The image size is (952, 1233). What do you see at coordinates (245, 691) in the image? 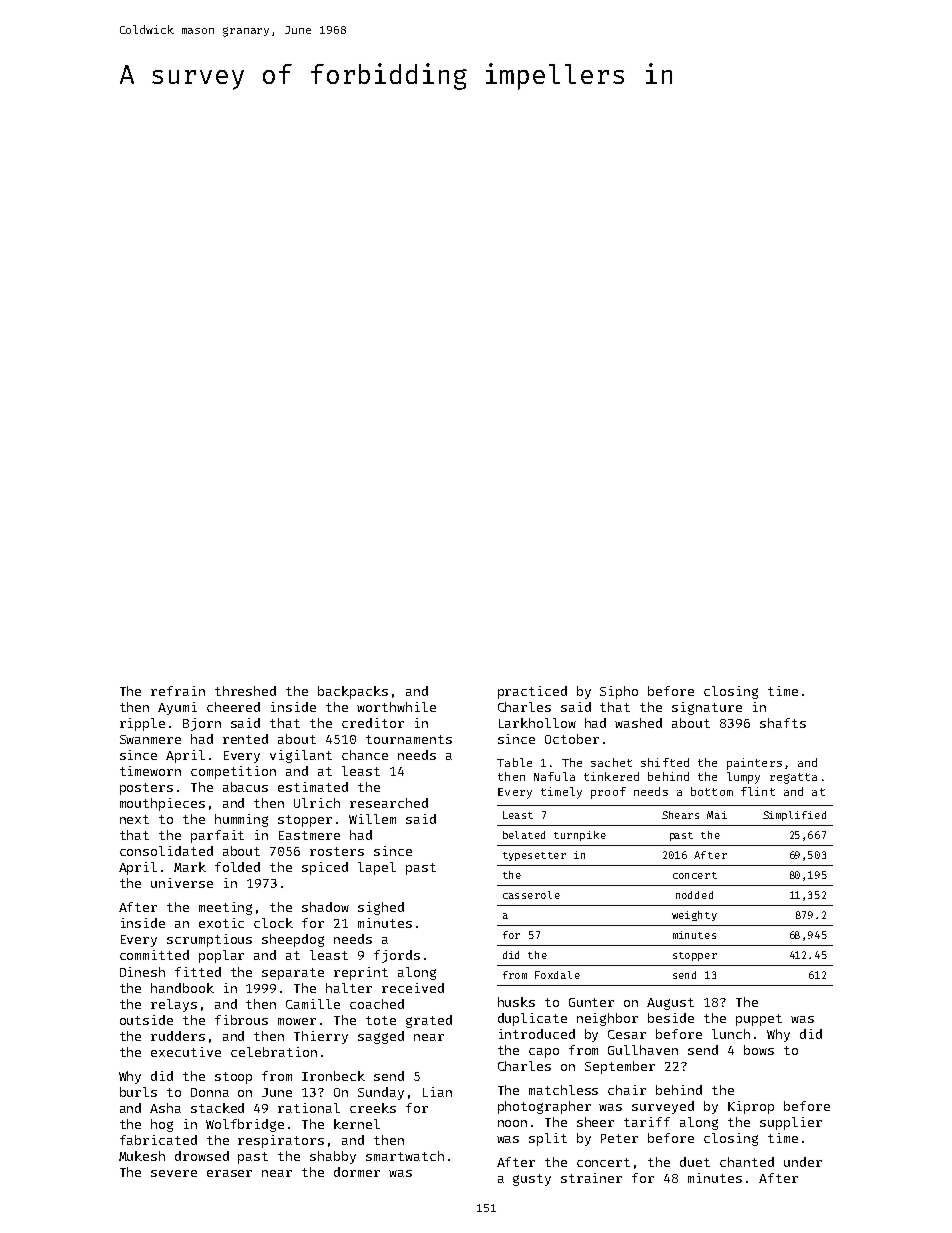
I see `threshed` at bounding box center [245, 691].
